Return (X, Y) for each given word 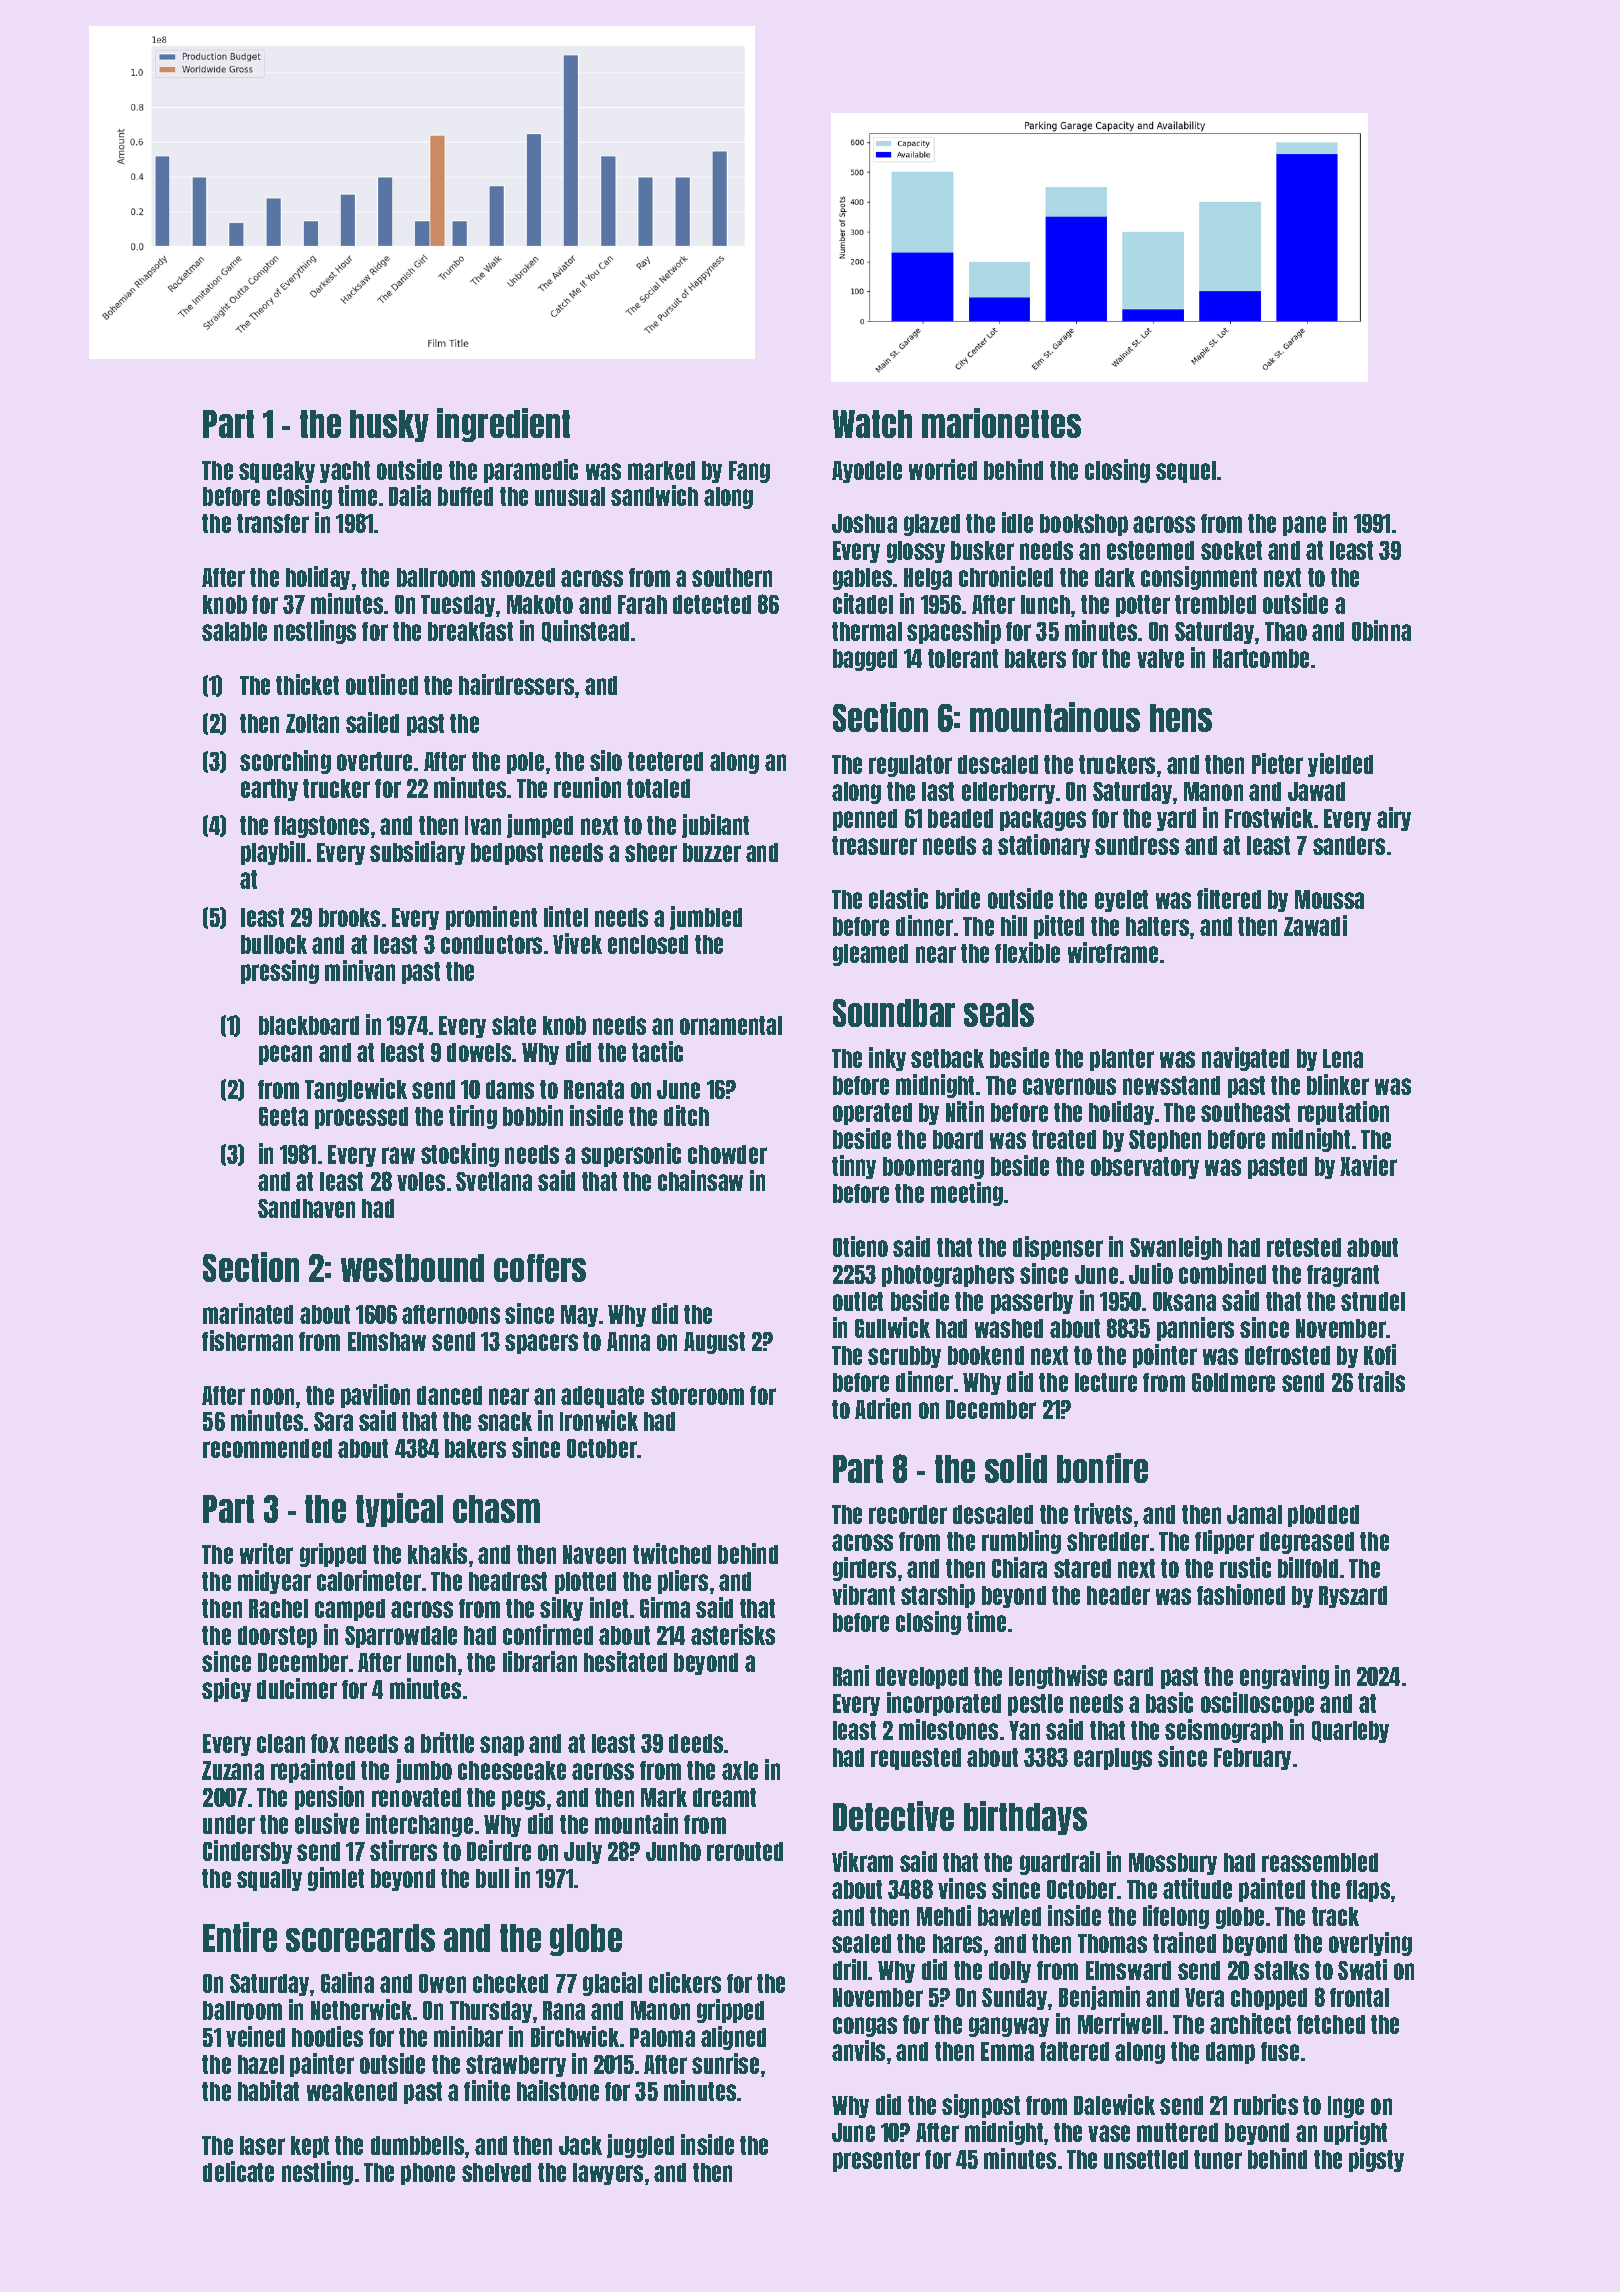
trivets (1103, 1513)
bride (958, 898)
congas (865, 2027)
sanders (1349, 845)
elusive (327, 1823)
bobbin (533, 1115)
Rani (851, 1675)
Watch (872, 424)
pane (1304, 526)
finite (487, 2090)
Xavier (1368, 1165)
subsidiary (417, 853)
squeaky (277, 472)
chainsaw (700, 1180)
